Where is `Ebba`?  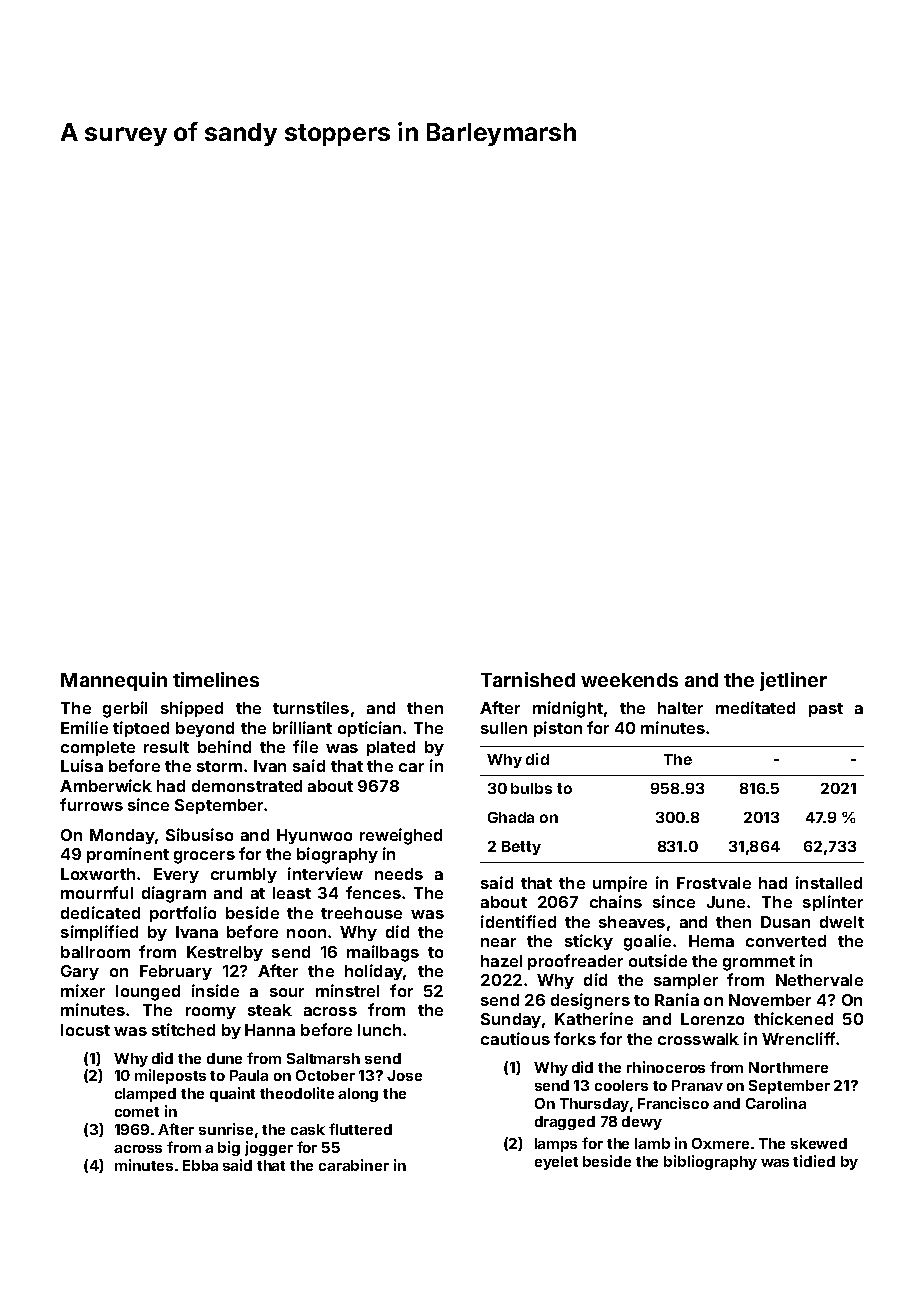 Ebba is located at coordinates (200, 1165).
